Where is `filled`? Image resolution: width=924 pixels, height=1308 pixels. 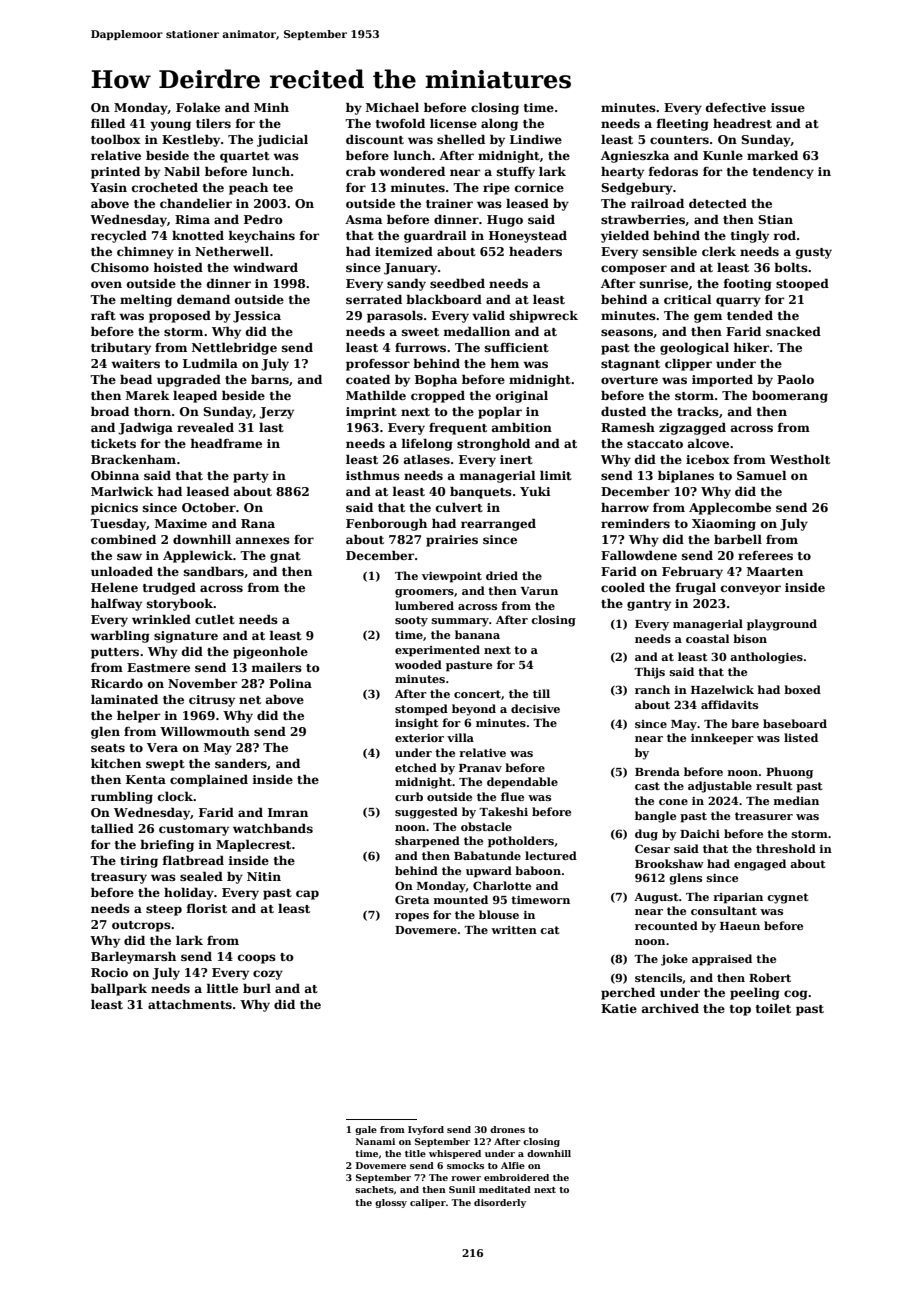 filled is located at coordinates (108, 123).
